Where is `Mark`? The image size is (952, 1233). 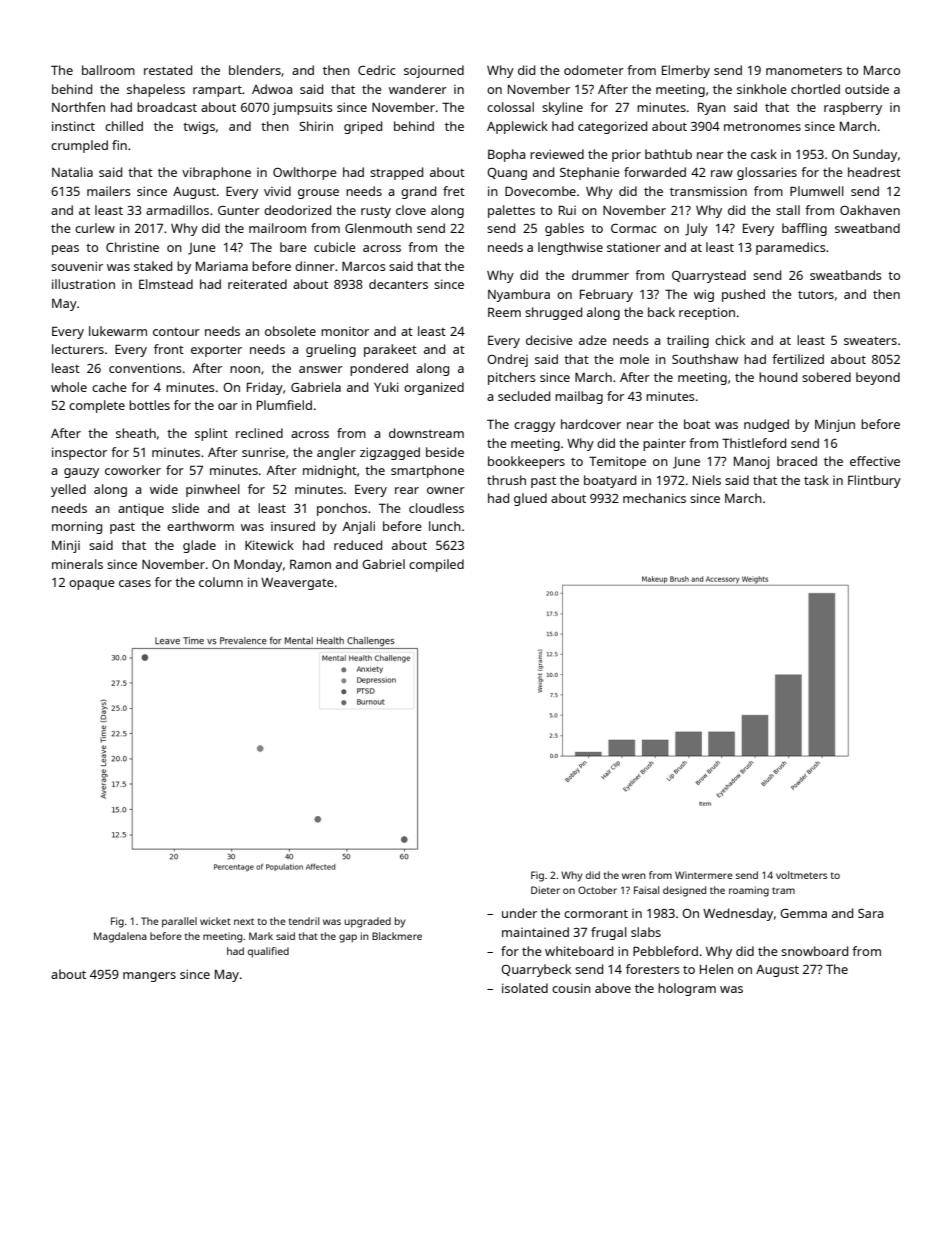 Mark is located at coordinates (261, 936).
